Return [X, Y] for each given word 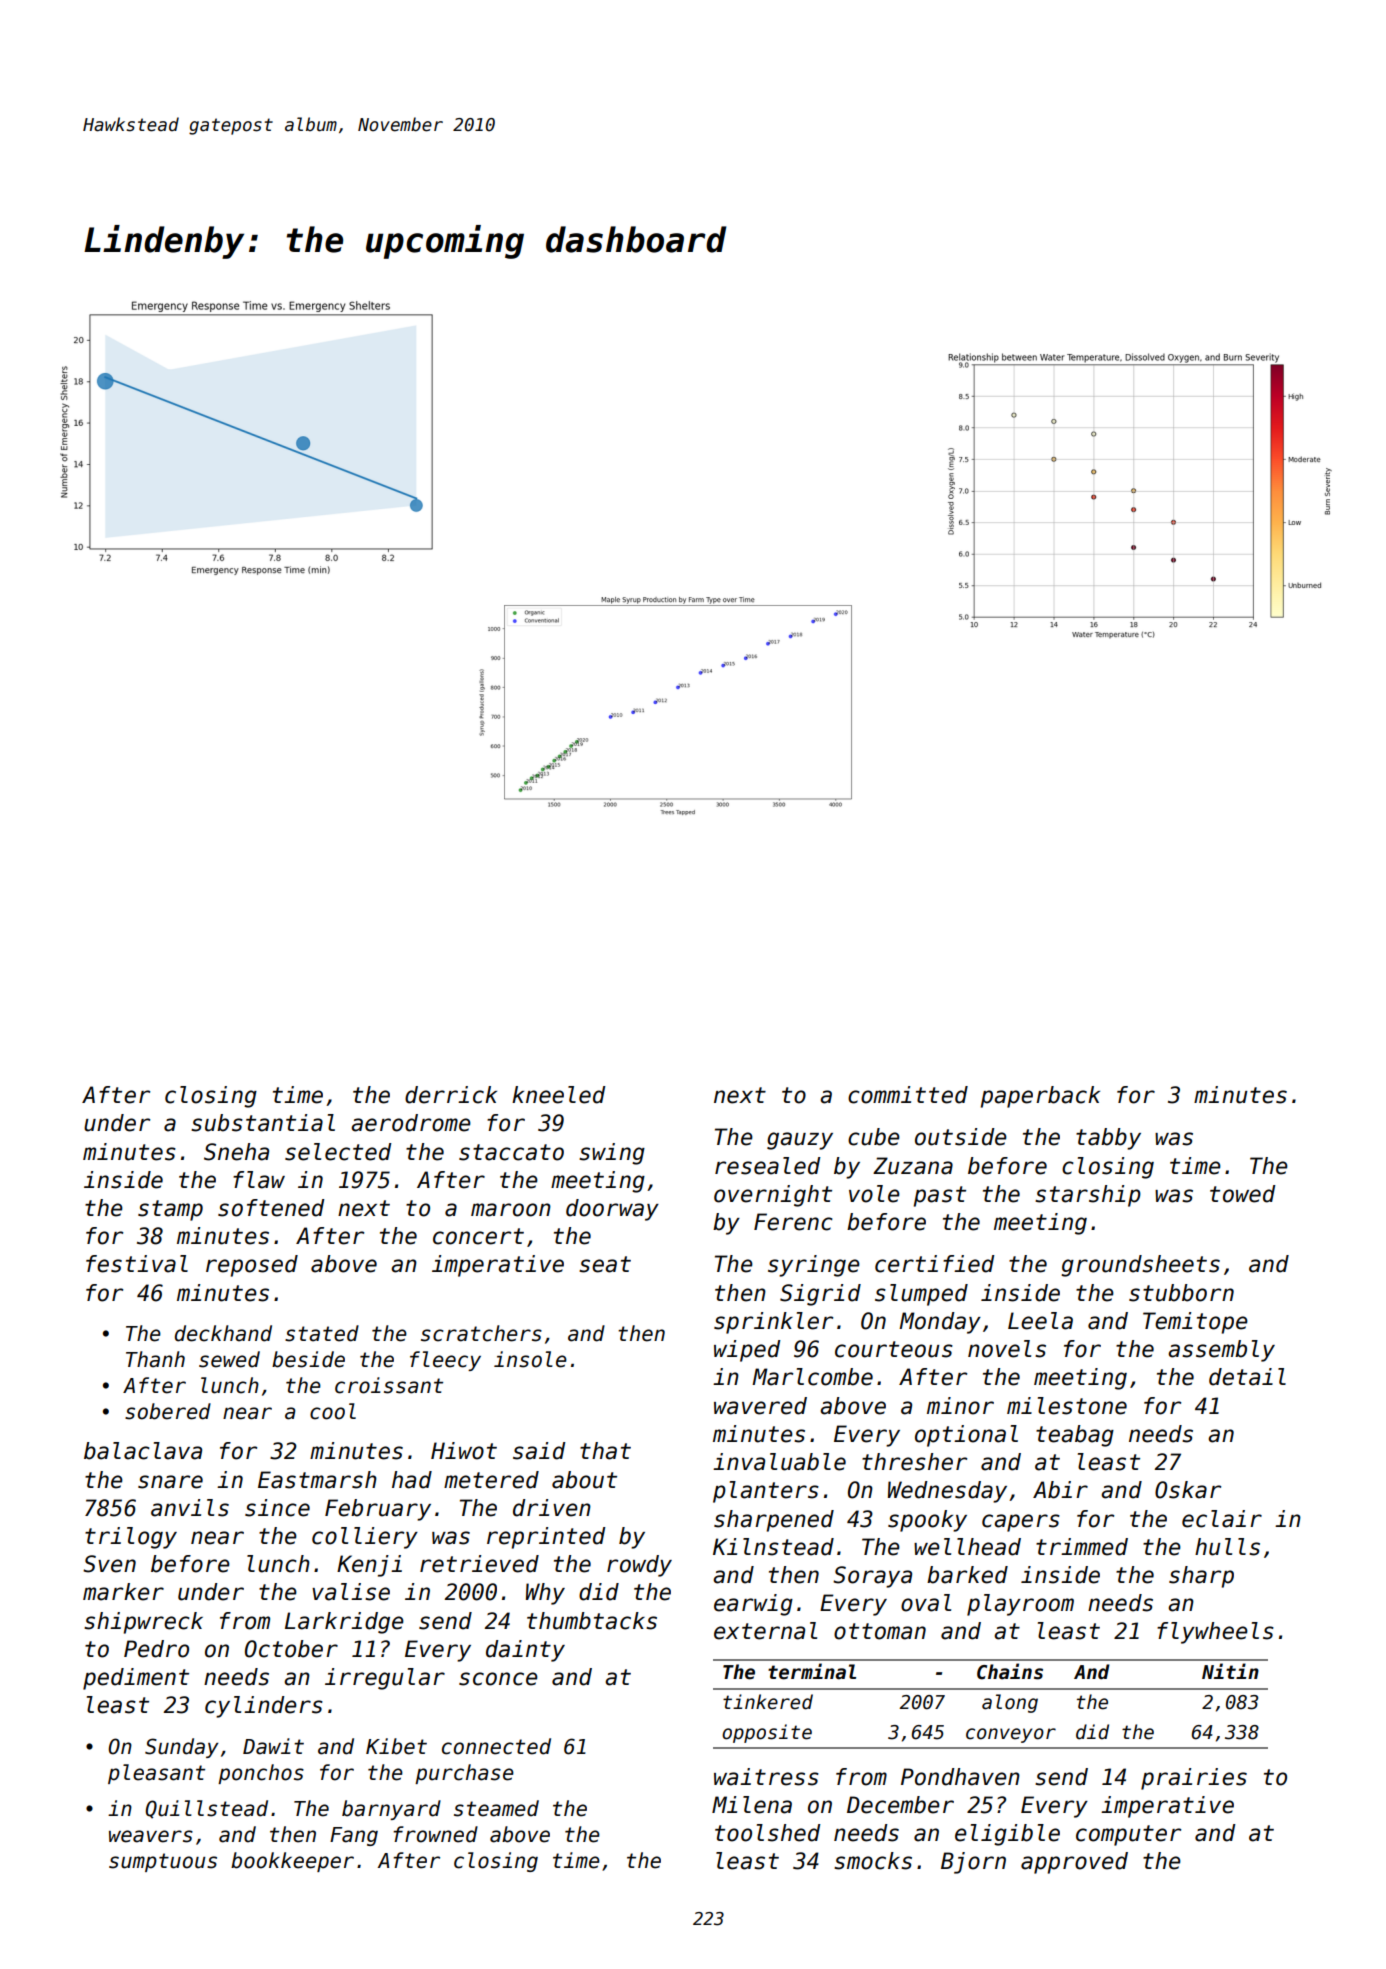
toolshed [767, 1833]
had [412, 1480]
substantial [263, 1123]
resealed [767, 1166]
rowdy [639, 1566]
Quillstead [206, 1809]
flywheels [1215, 1633]
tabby [1108, 1139]
